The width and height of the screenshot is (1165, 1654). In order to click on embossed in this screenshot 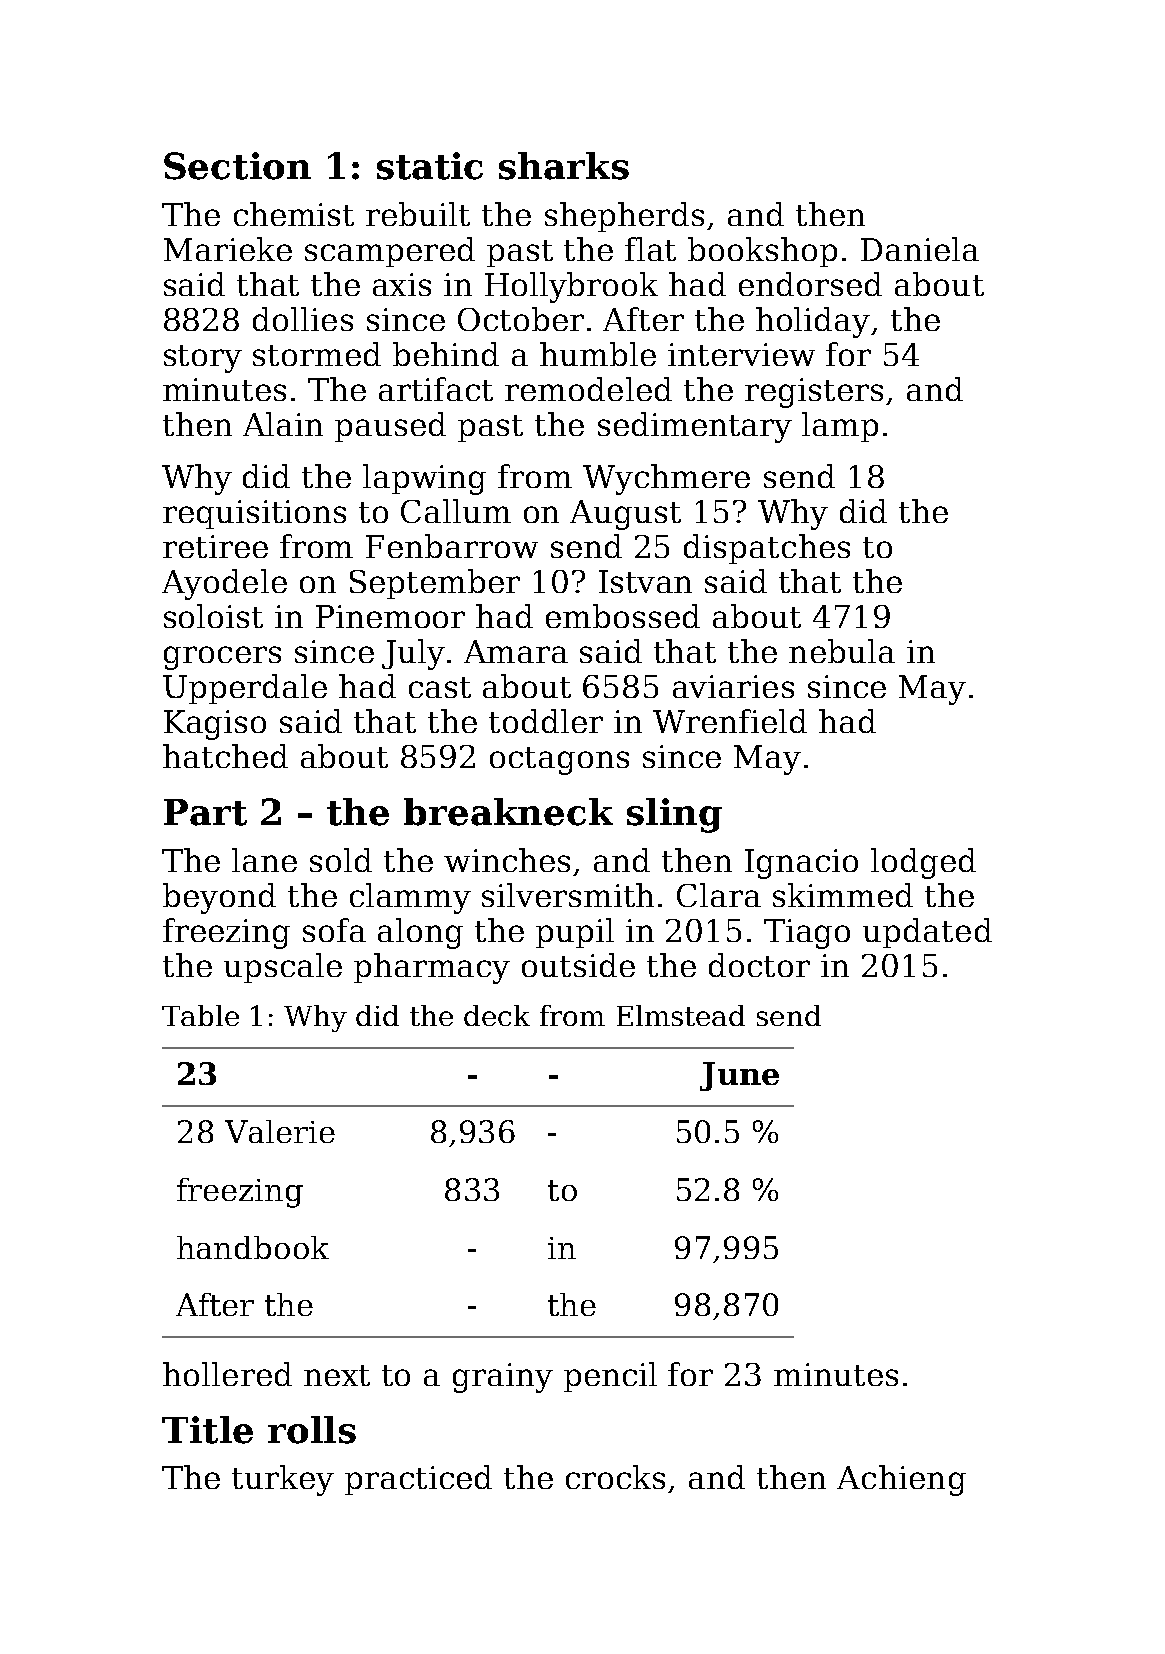, I will do `click(623, 616)`.
